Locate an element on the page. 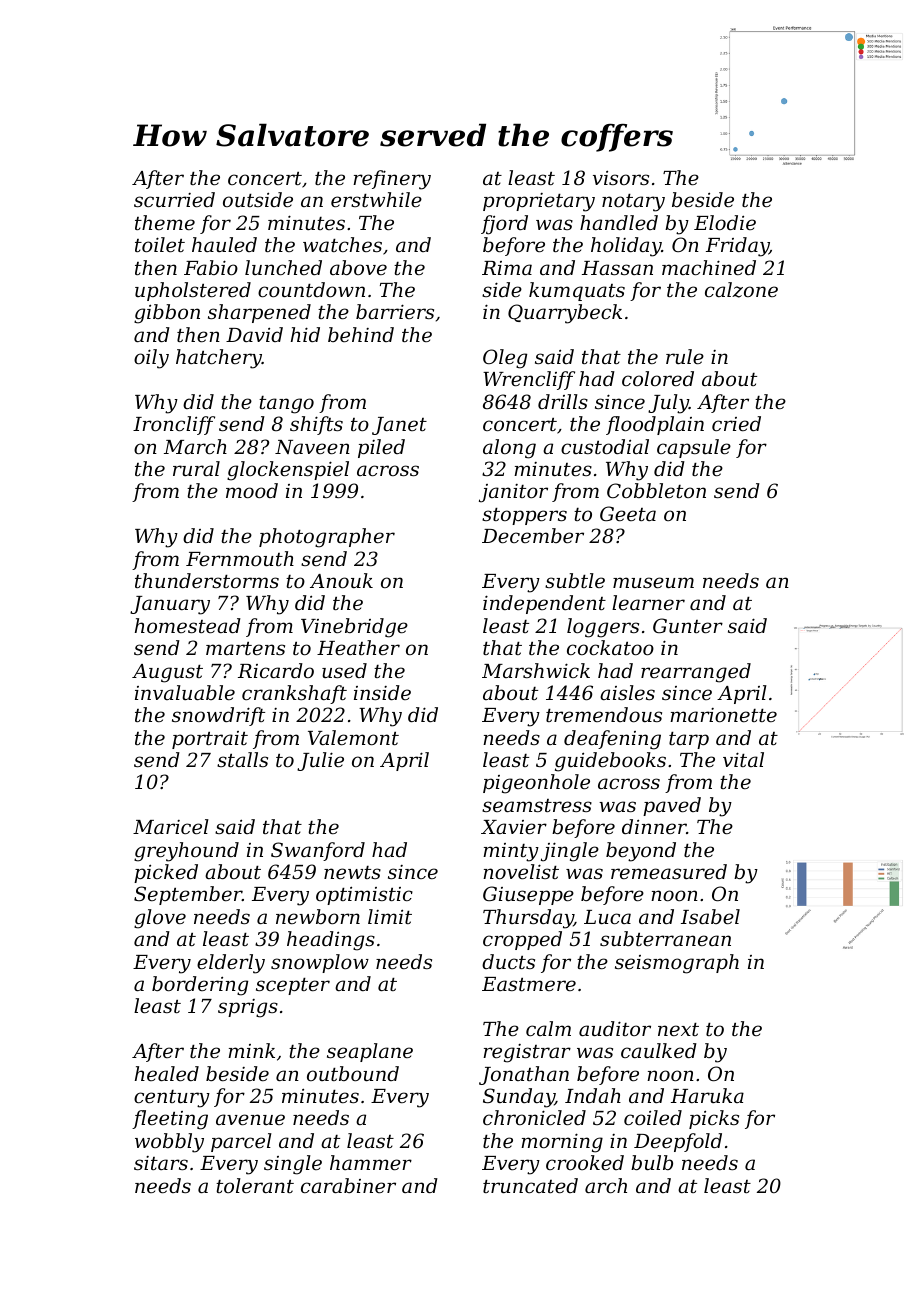 The image size is (924, 1314). wobbly is located at coordinates (169, 1143).
